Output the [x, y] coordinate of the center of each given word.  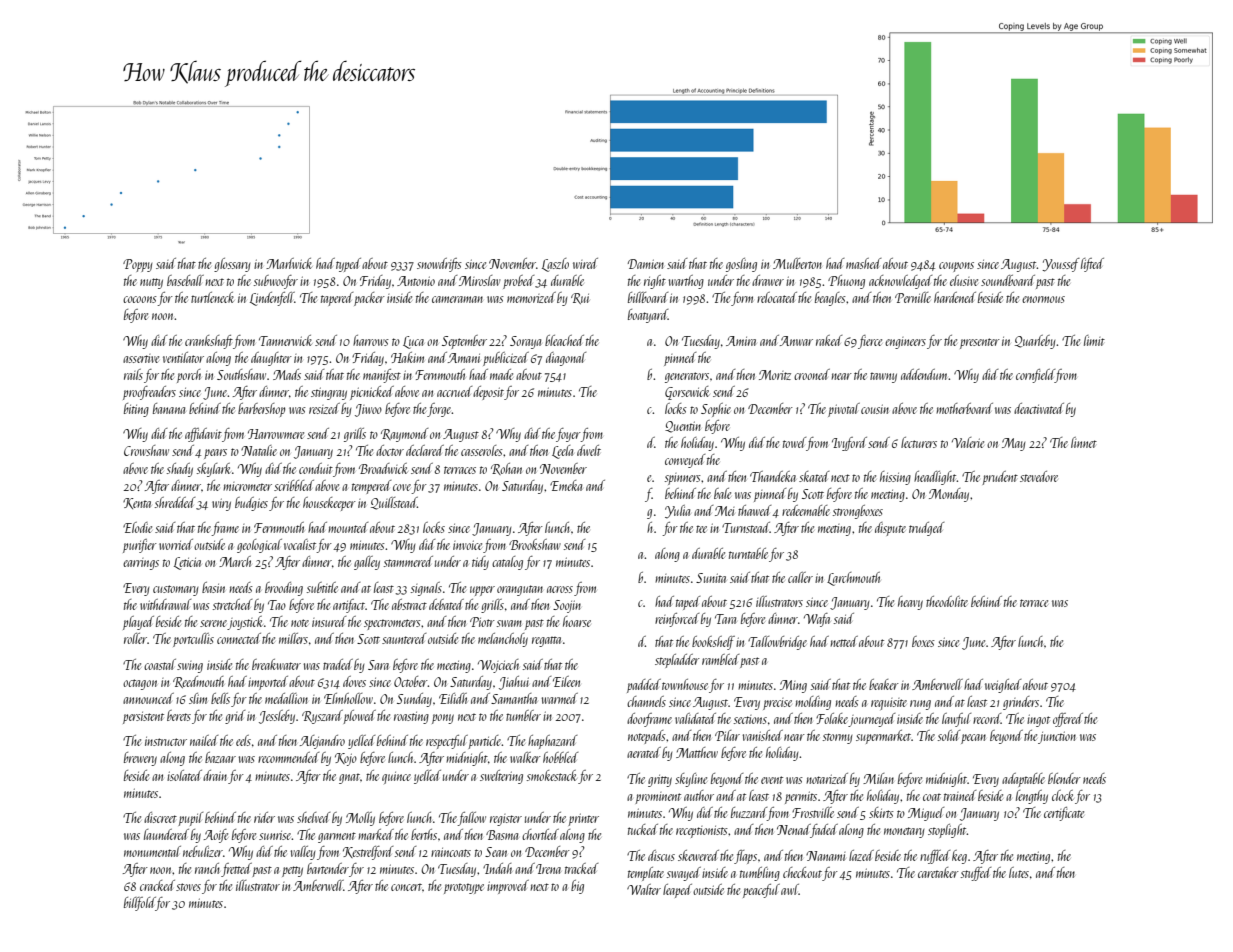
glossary [232, 265]
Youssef [1061, 265]
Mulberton [797, 263]
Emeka [566, 485]
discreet [160, 817]
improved [508, 887]
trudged [926, 529]
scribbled [294, 485]
